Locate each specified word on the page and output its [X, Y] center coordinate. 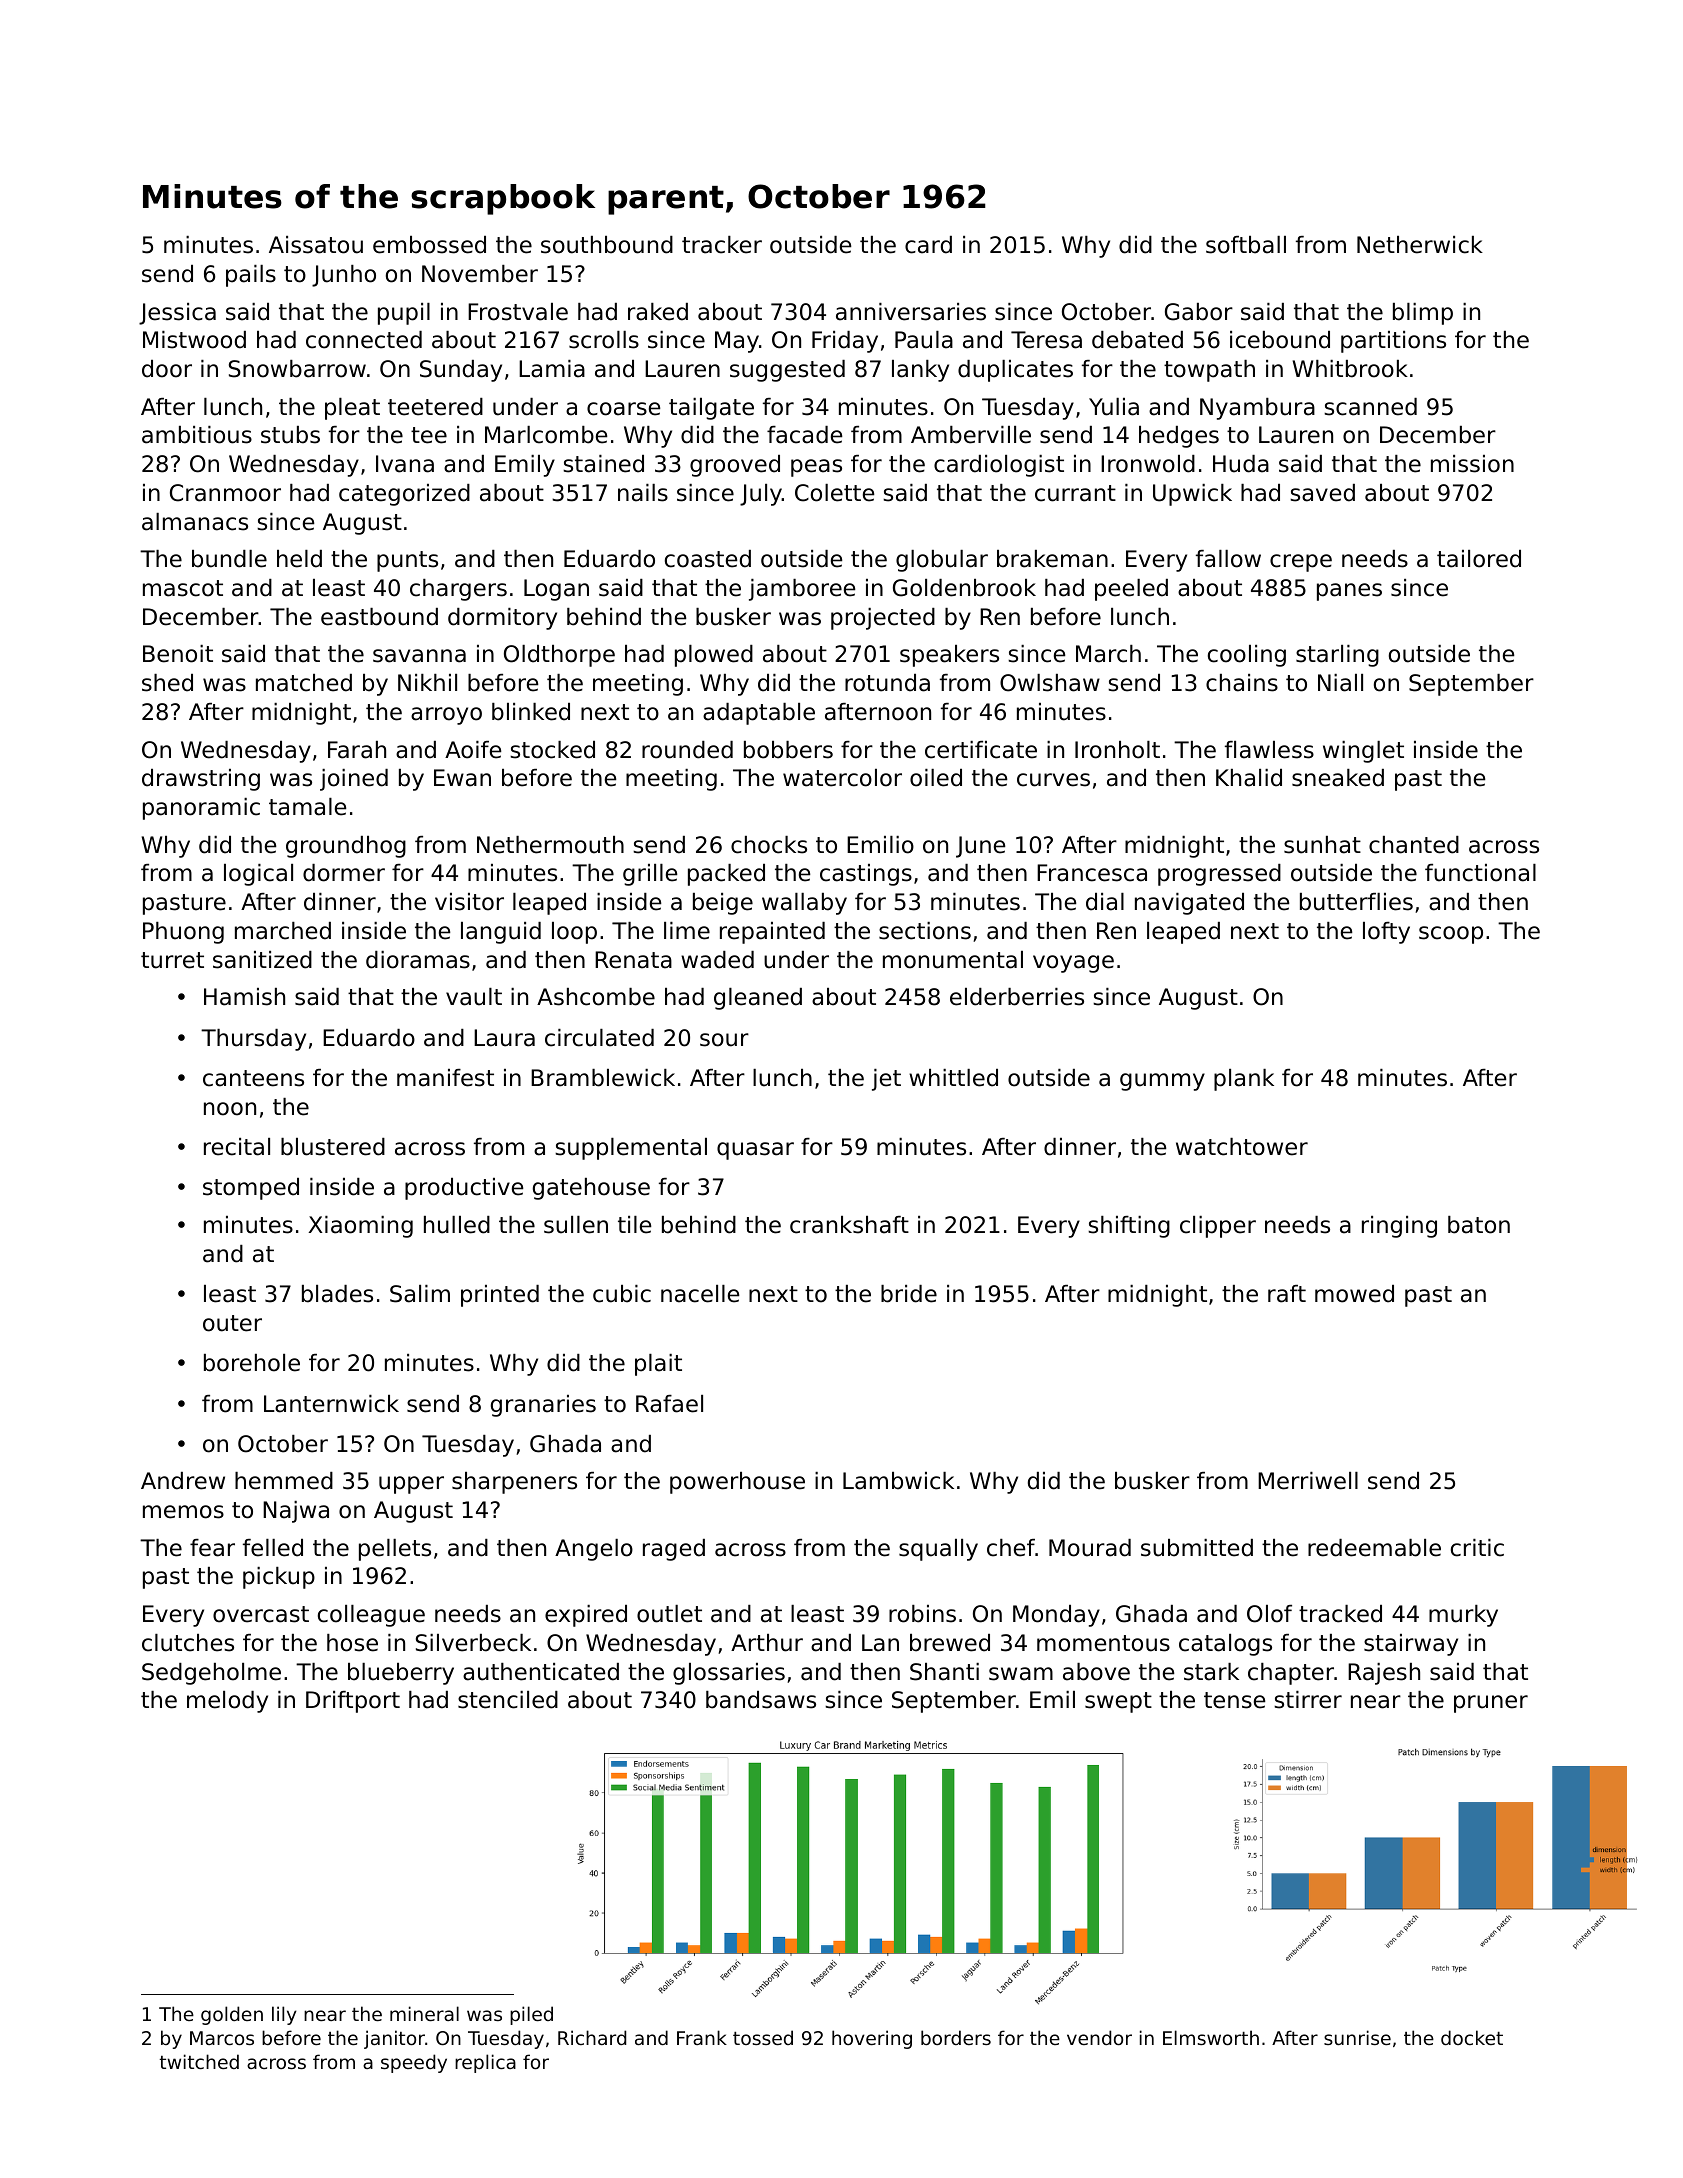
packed [726, 875]
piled [531, 2015]
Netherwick [1420, 245]
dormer [344, 873]
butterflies [1356, 902]
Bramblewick [603, 1078]
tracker [722, 245]
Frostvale [518, 312]
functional [1480, 873]
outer [232, 1323]
